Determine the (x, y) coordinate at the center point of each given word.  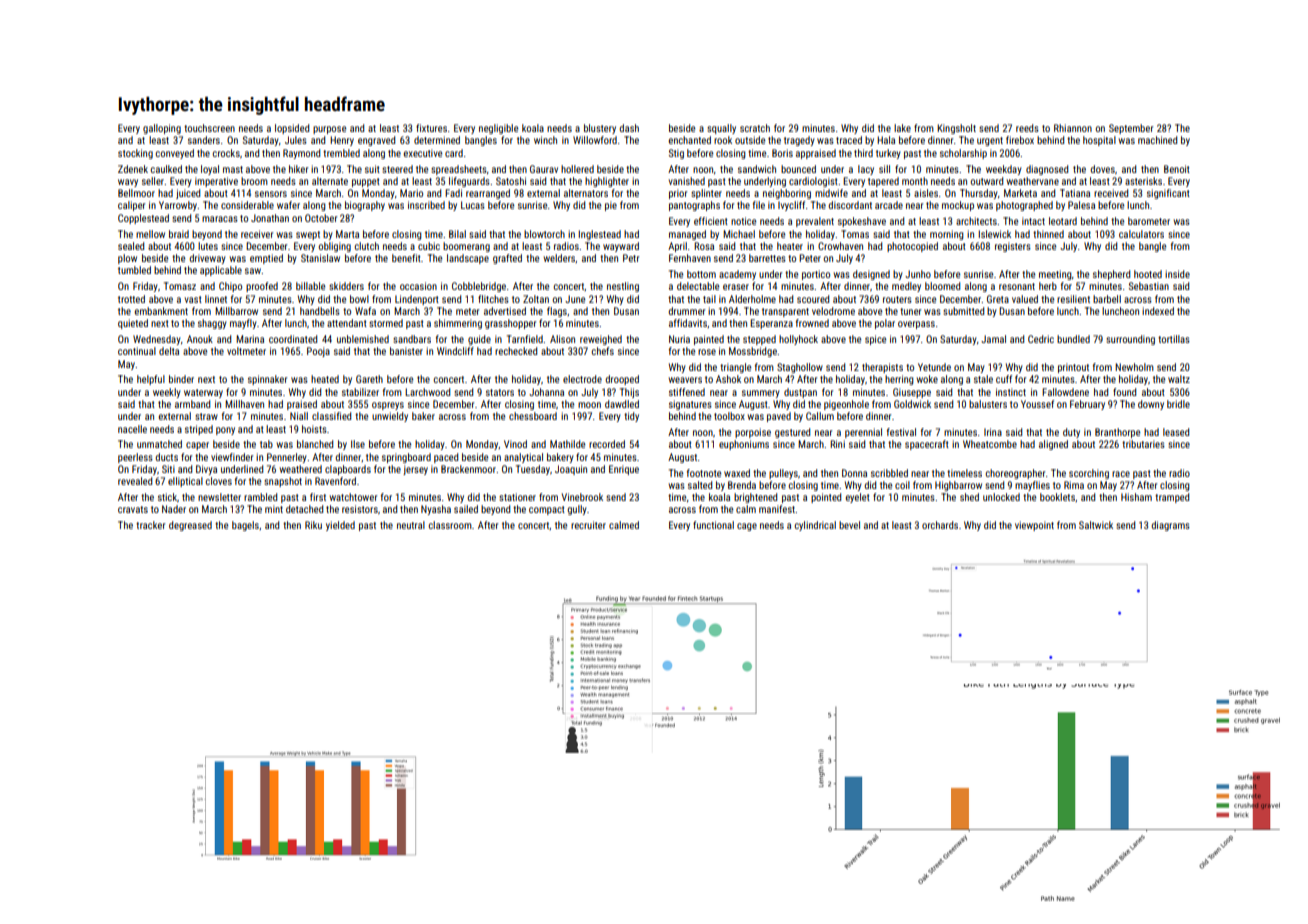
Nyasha (436, 510)
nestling (623, 287)
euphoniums (744, 445)
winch (545, 140)
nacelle (132, 429)
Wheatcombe (990, 444)
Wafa (365, 311)
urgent (990, 141)
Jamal (993, 339)
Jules (296, 140)
